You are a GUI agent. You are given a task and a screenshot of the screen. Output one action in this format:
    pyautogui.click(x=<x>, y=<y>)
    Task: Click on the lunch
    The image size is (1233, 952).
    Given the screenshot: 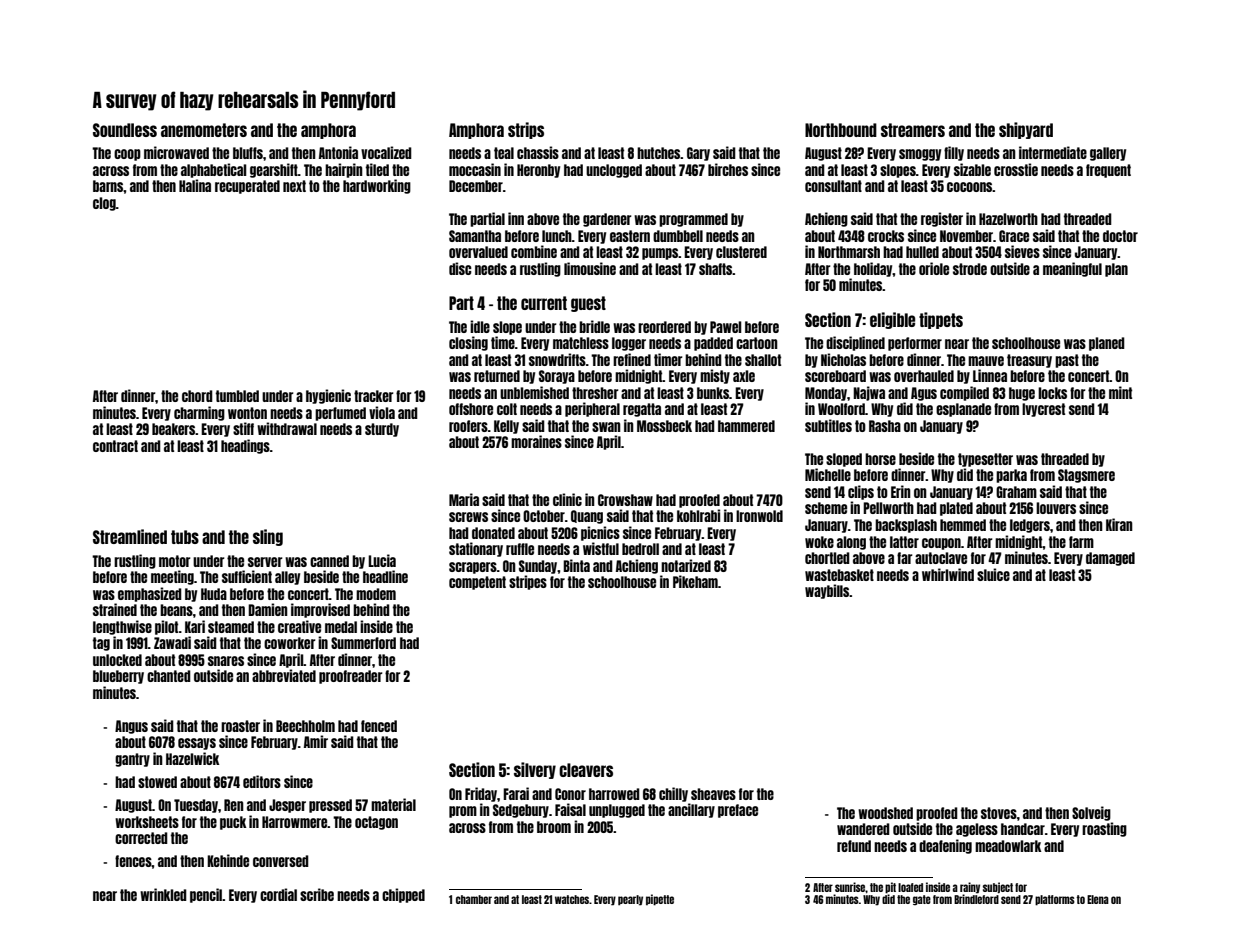 What is the action you would take?
    pyautogui.click(x=557, y=236)
